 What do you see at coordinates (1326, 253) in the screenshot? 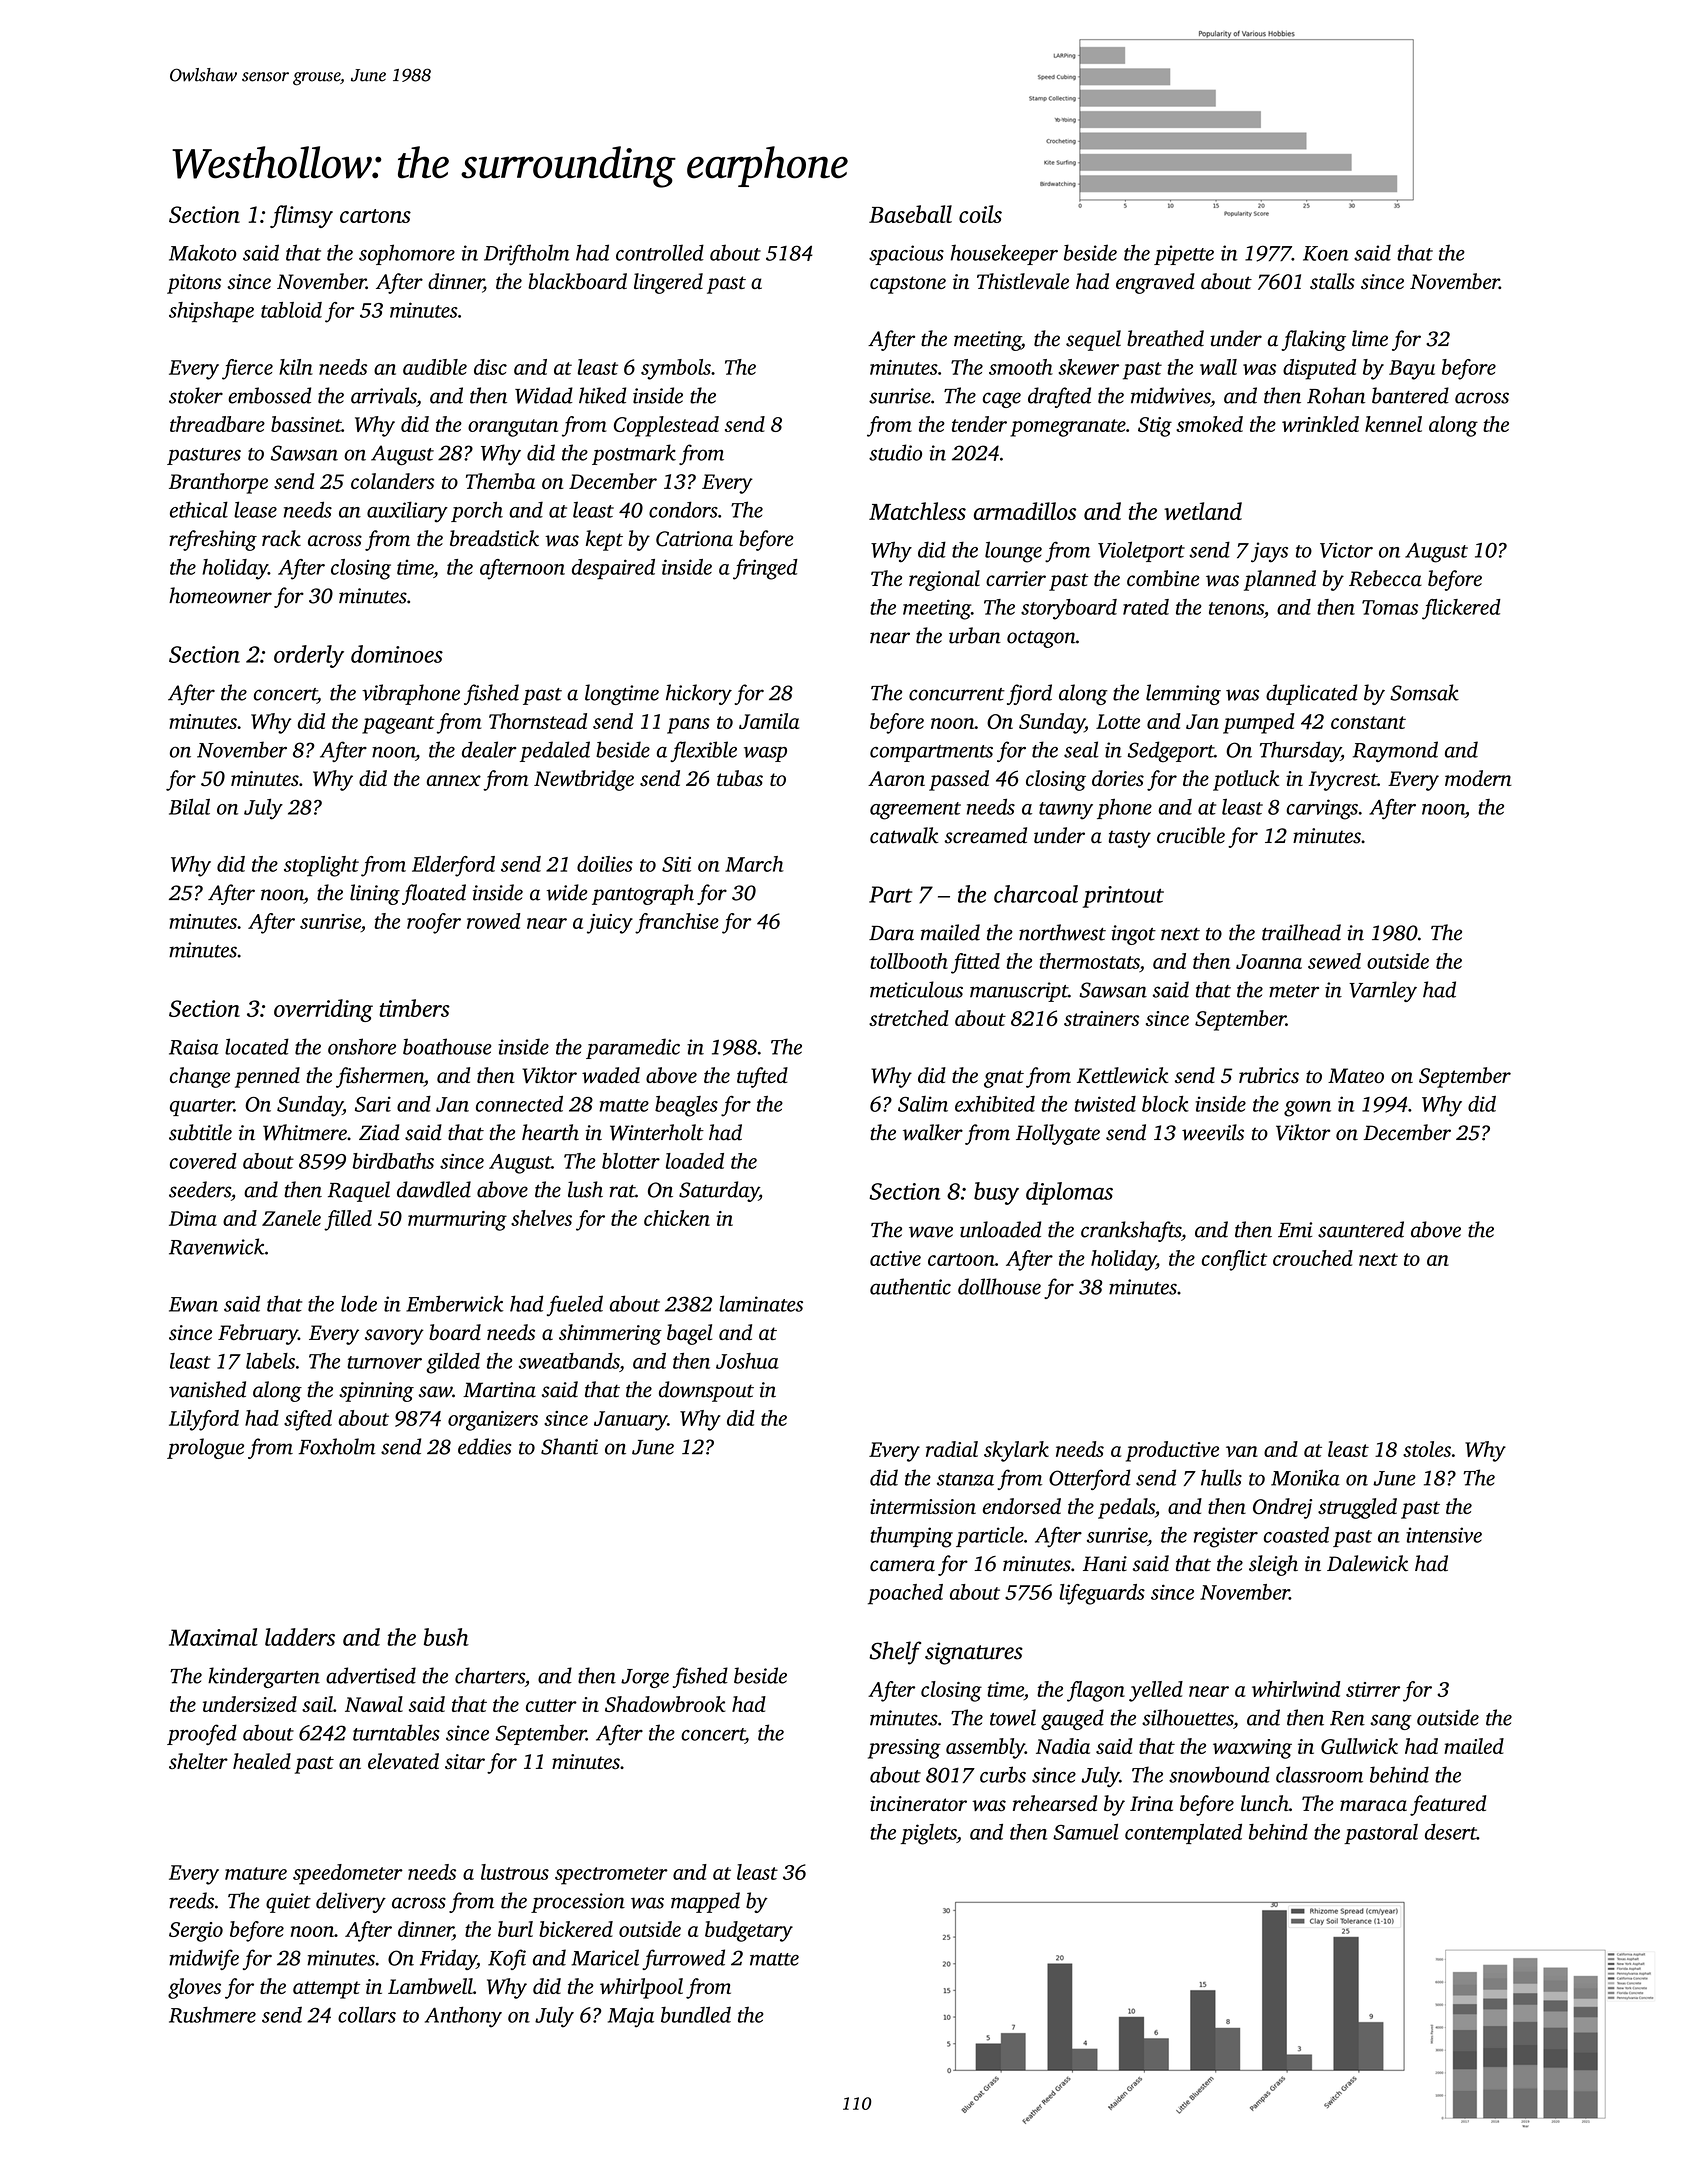
I see `Koen` at bounding box center [1326, 253].
